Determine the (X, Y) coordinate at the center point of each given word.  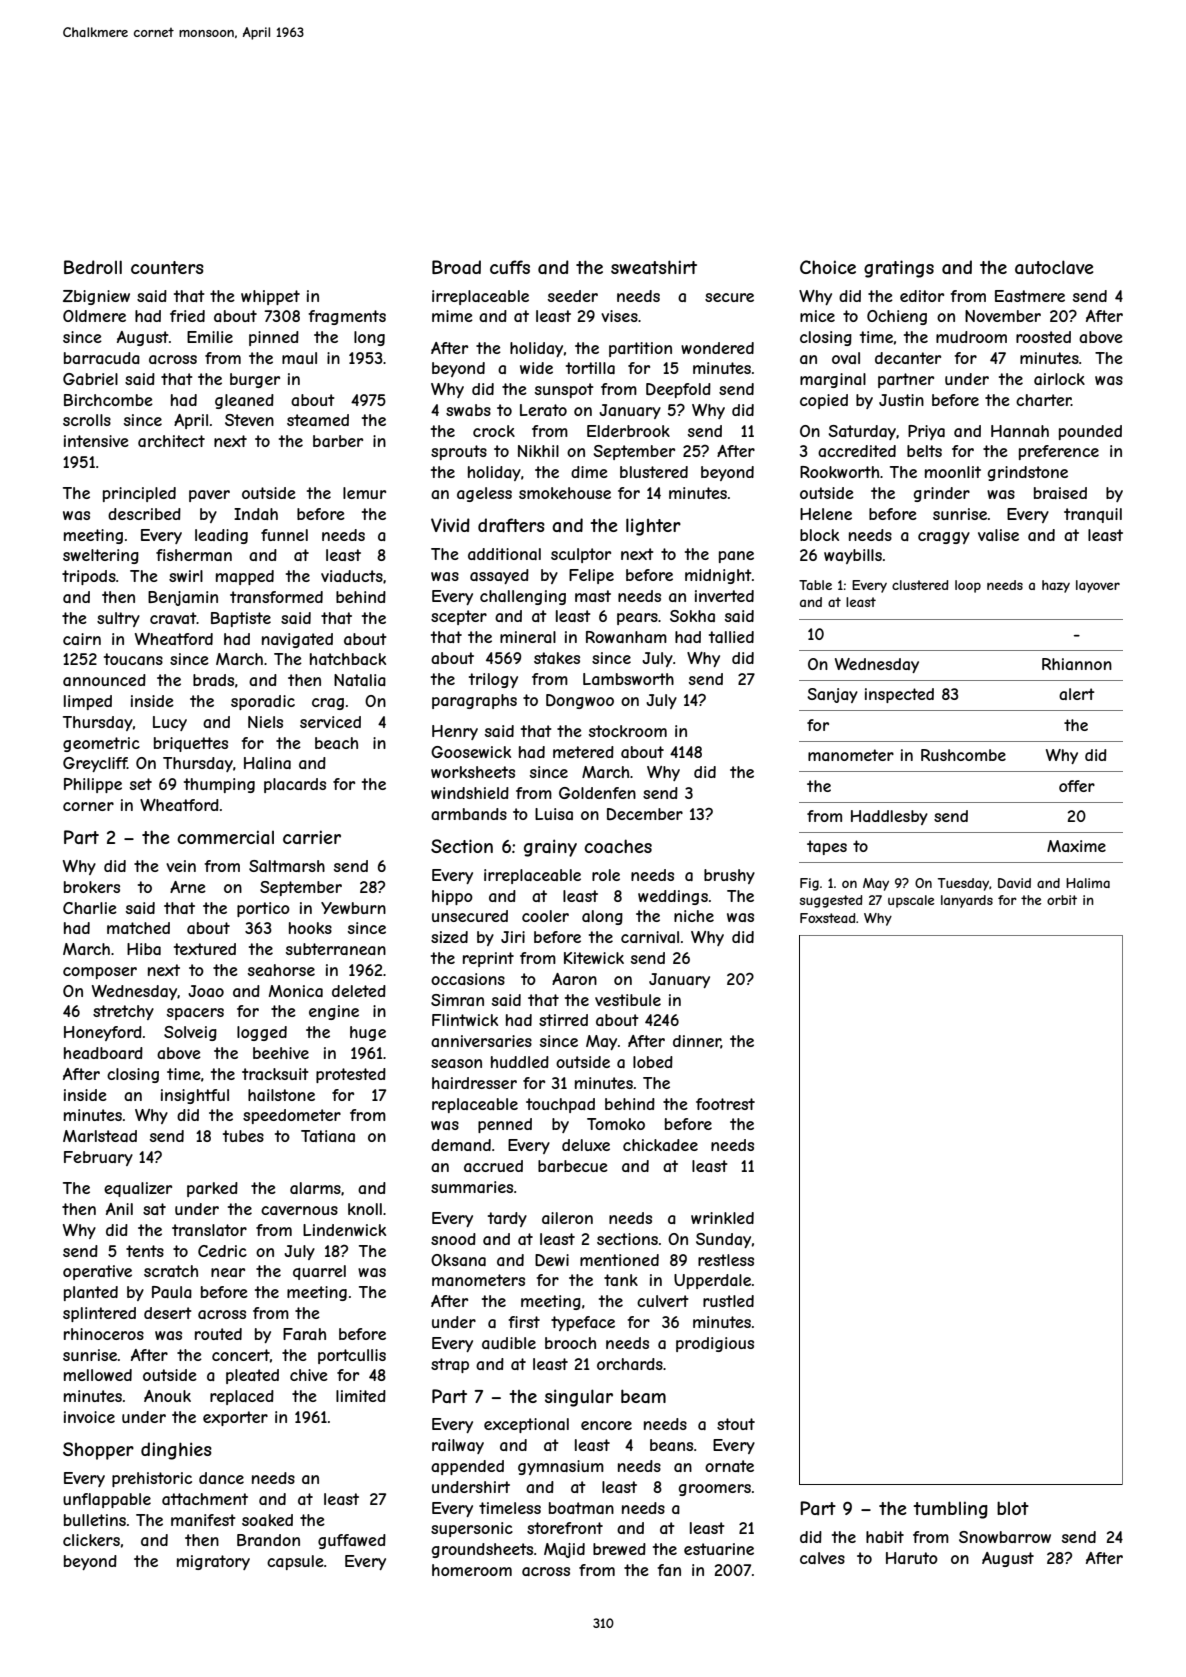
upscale (911, 901)
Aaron (574, 979)
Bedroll (93, 267)
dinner (697, 1042)
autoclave (1054, 267)
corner (88, 806)
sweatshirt (654, 267)
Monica (296, 991)
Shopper (98, 1451)
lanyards (967, 901)
